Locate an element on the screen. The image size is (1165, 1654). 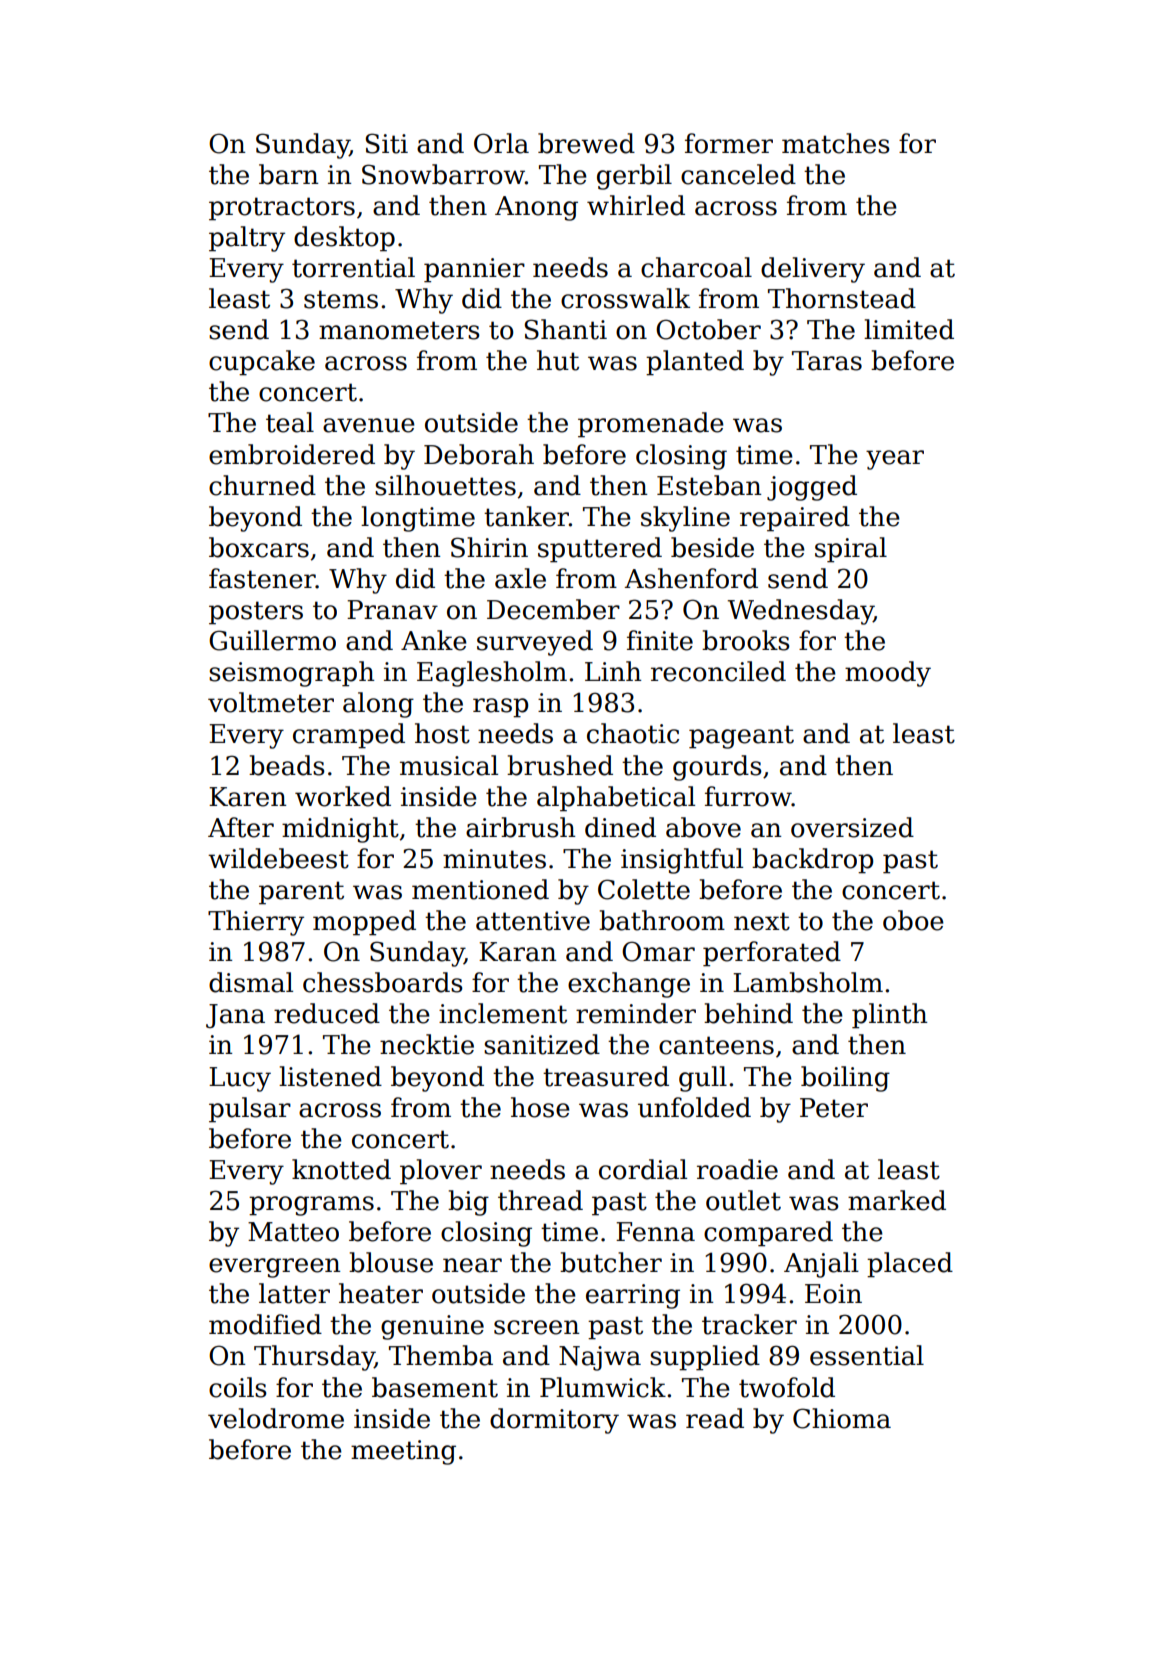
coils is located at coordinates (238, 1387).
